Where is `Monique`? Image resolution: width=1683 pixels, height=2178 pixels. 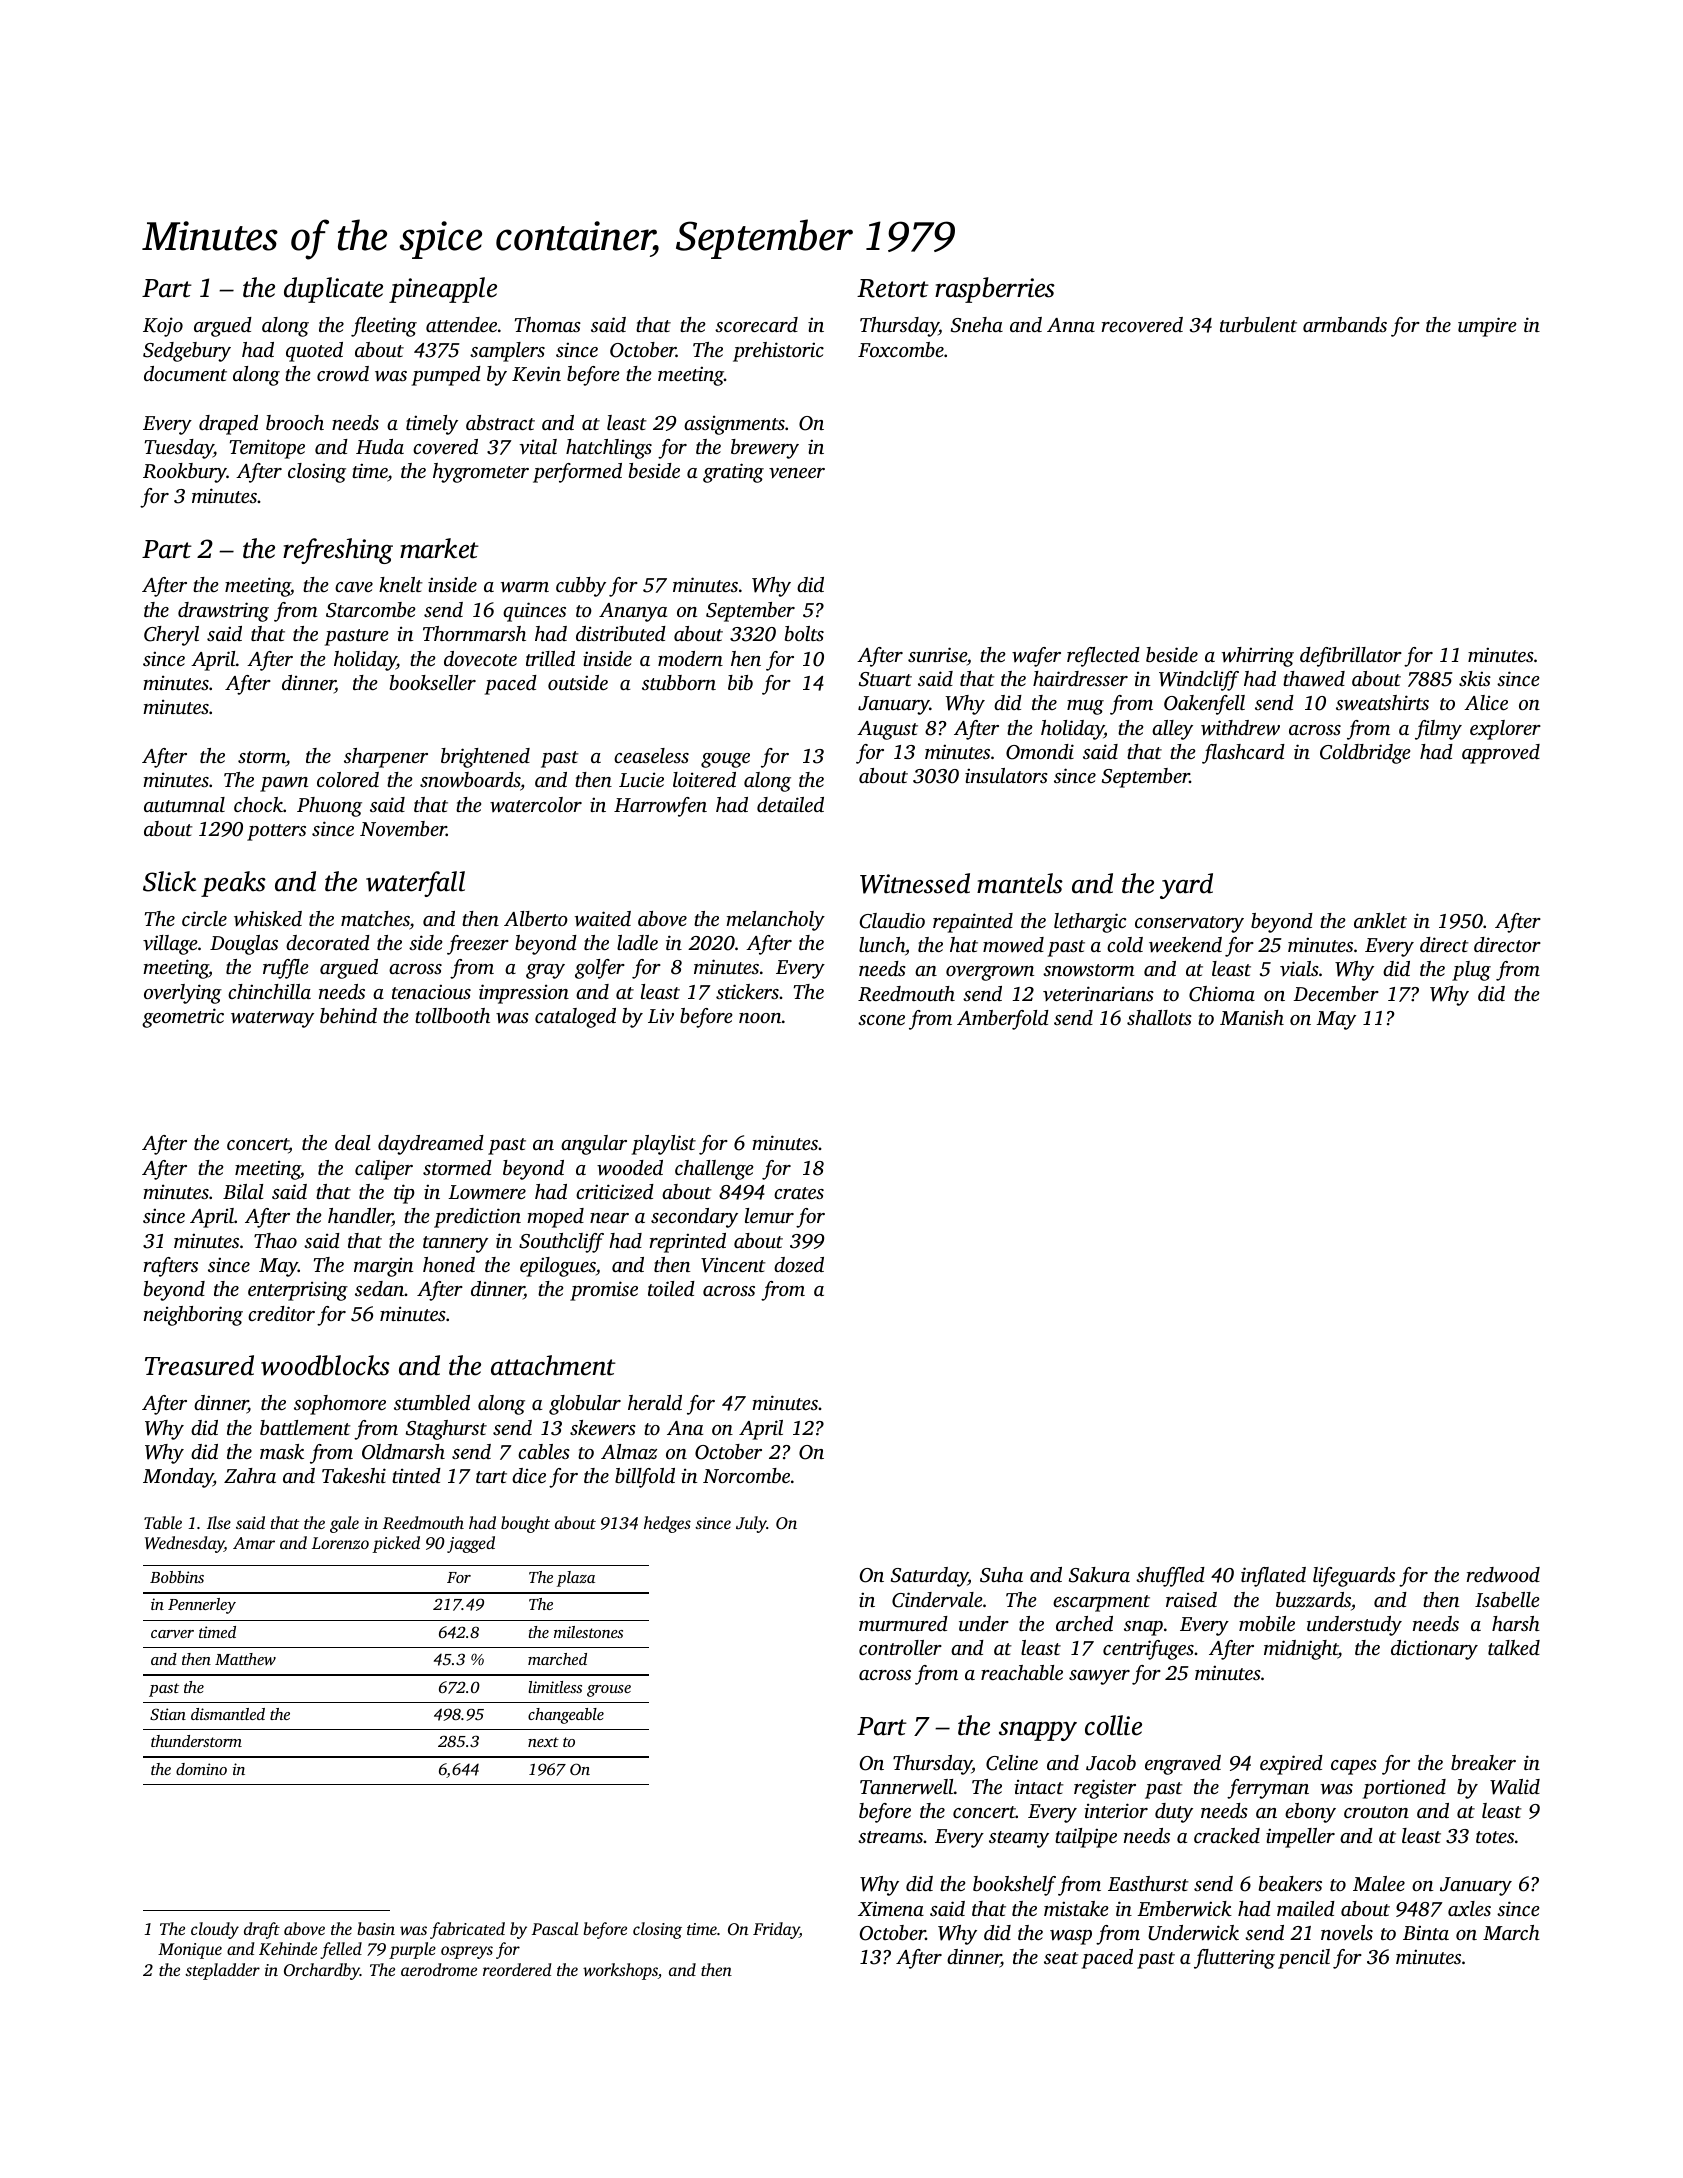
Monique is located at coordinates (190, 1951).
